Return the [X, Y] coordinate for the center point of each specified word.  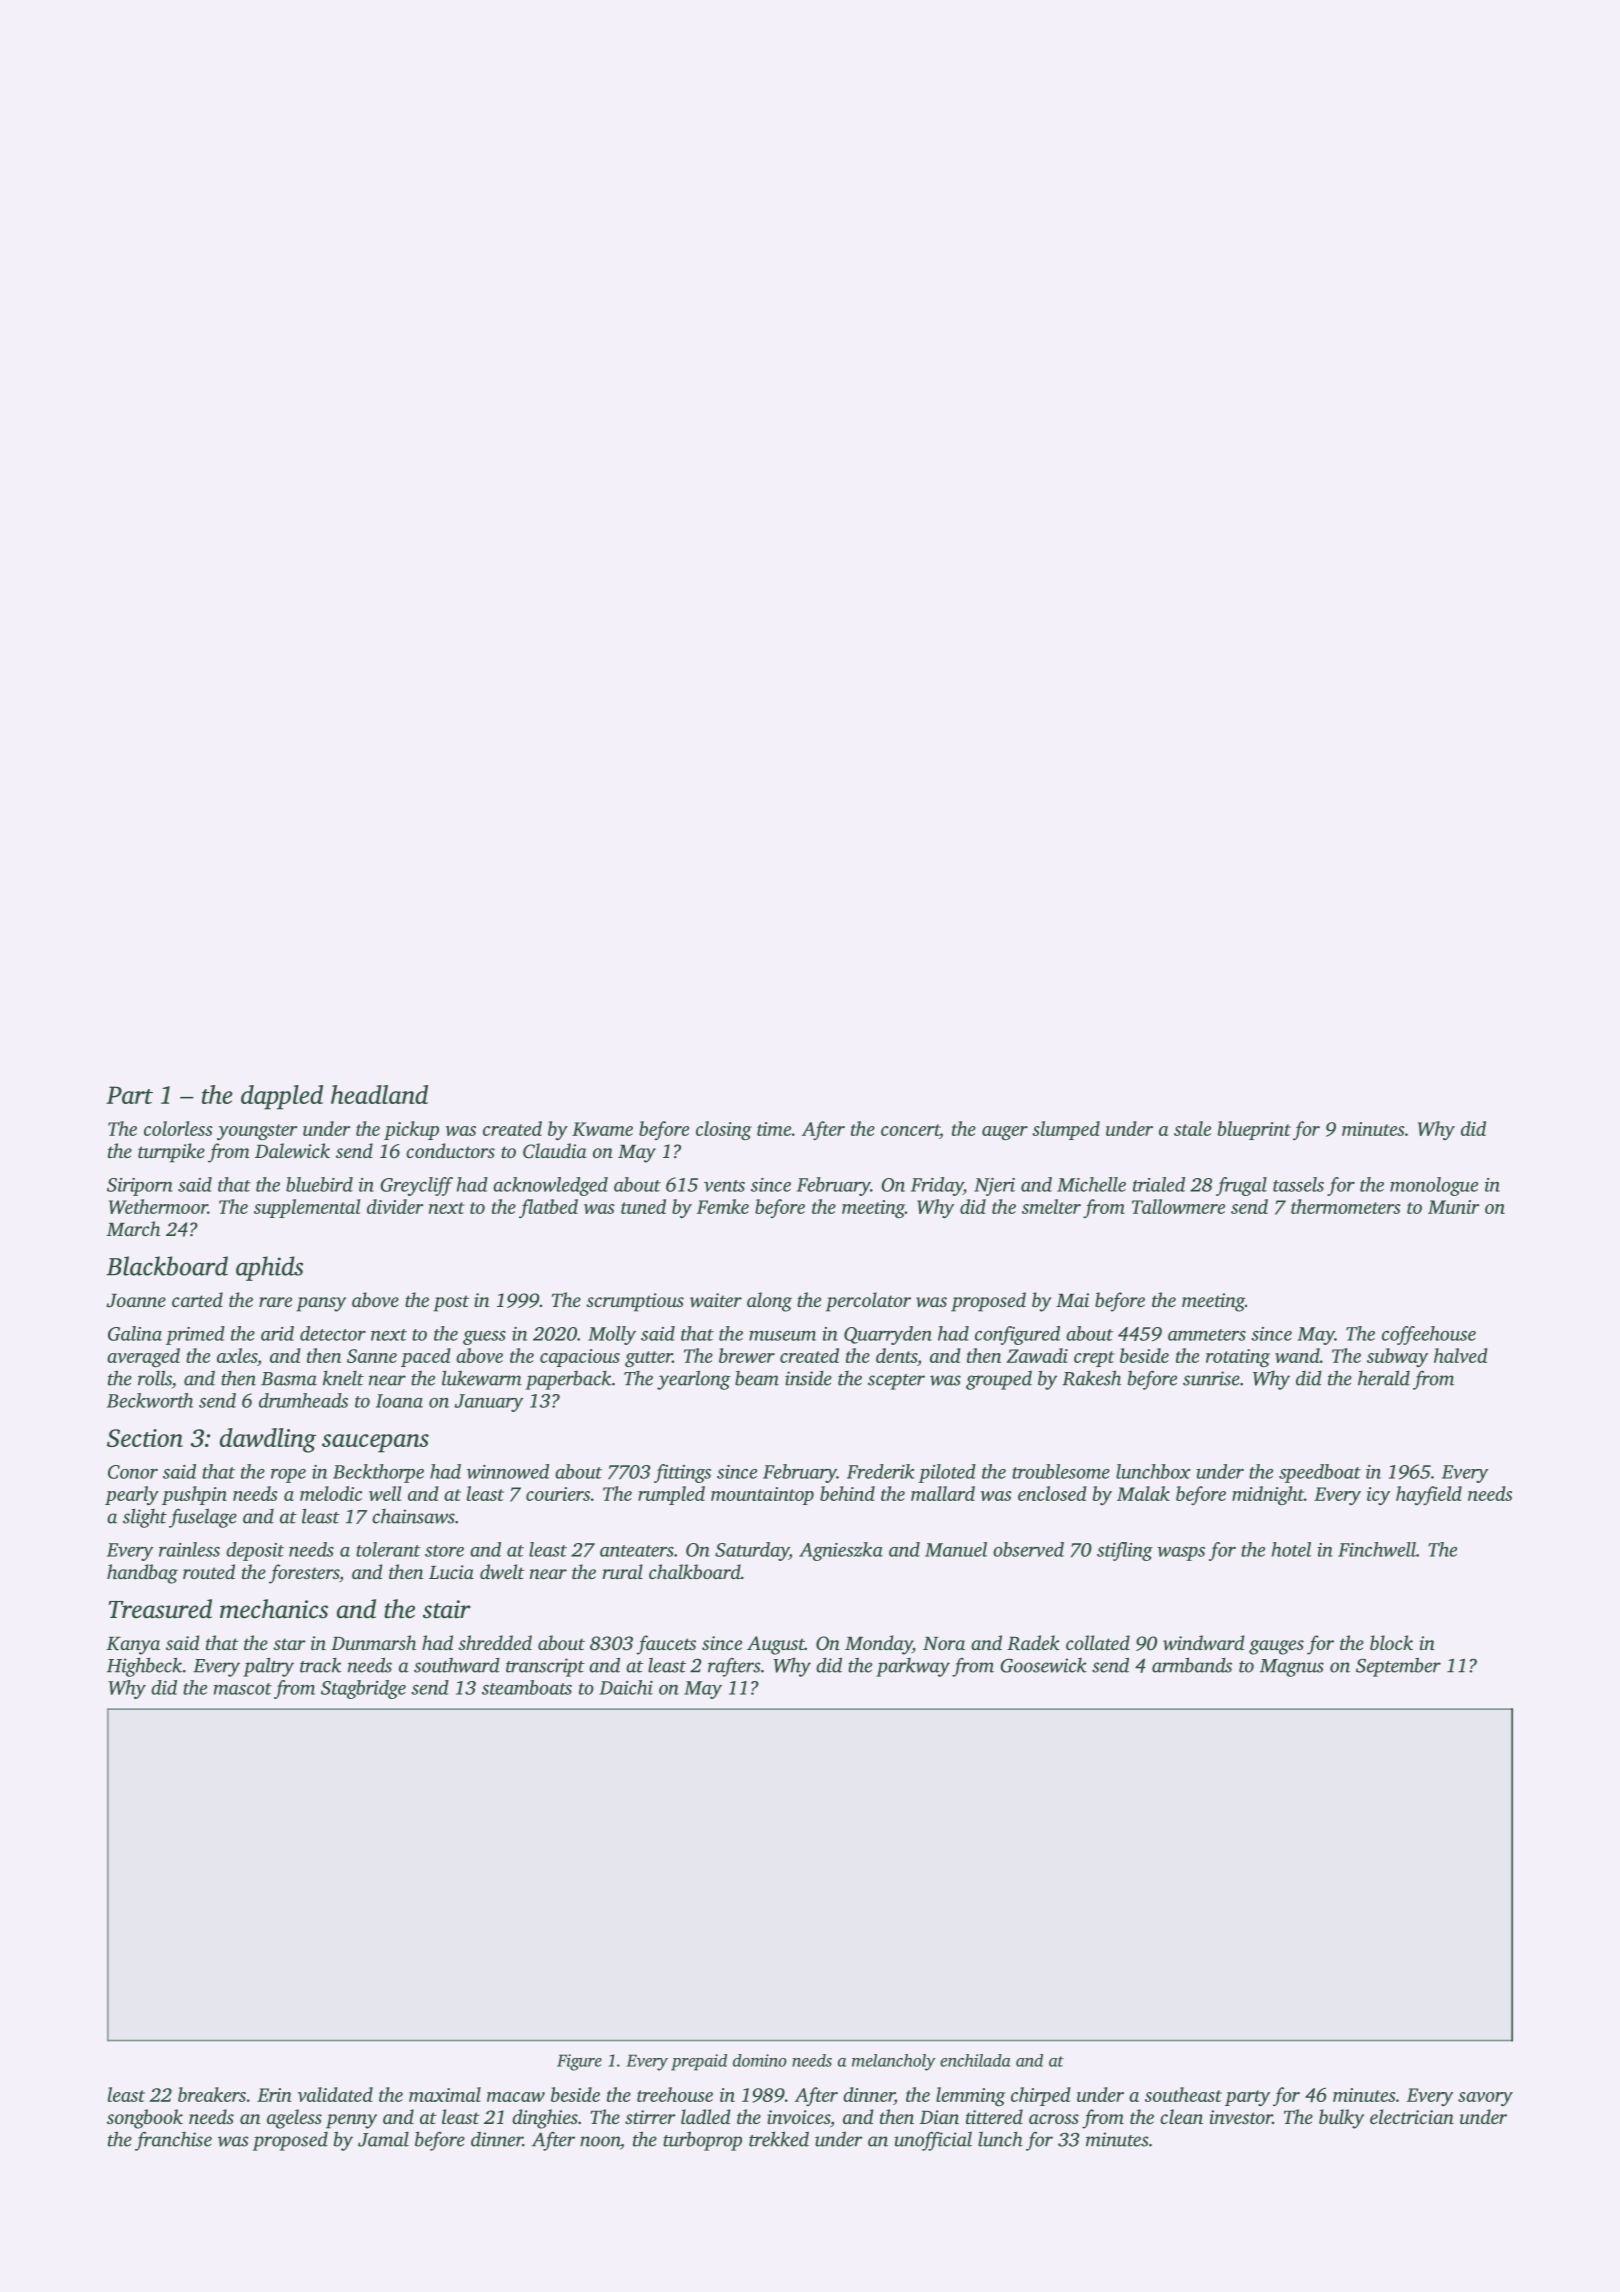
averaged [143, 1357]
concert [910, 1130]
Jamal [383, 2139]
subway [1397, 1357]
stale [1192, 1128]
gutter [648, 1359]
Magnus [1292, 1668]
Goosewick [1043, 1665]
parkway [913, 1667]
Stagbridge [363, 1689]
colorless [178, 1128]
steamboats [527, 1687]
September [1398, 1667]
